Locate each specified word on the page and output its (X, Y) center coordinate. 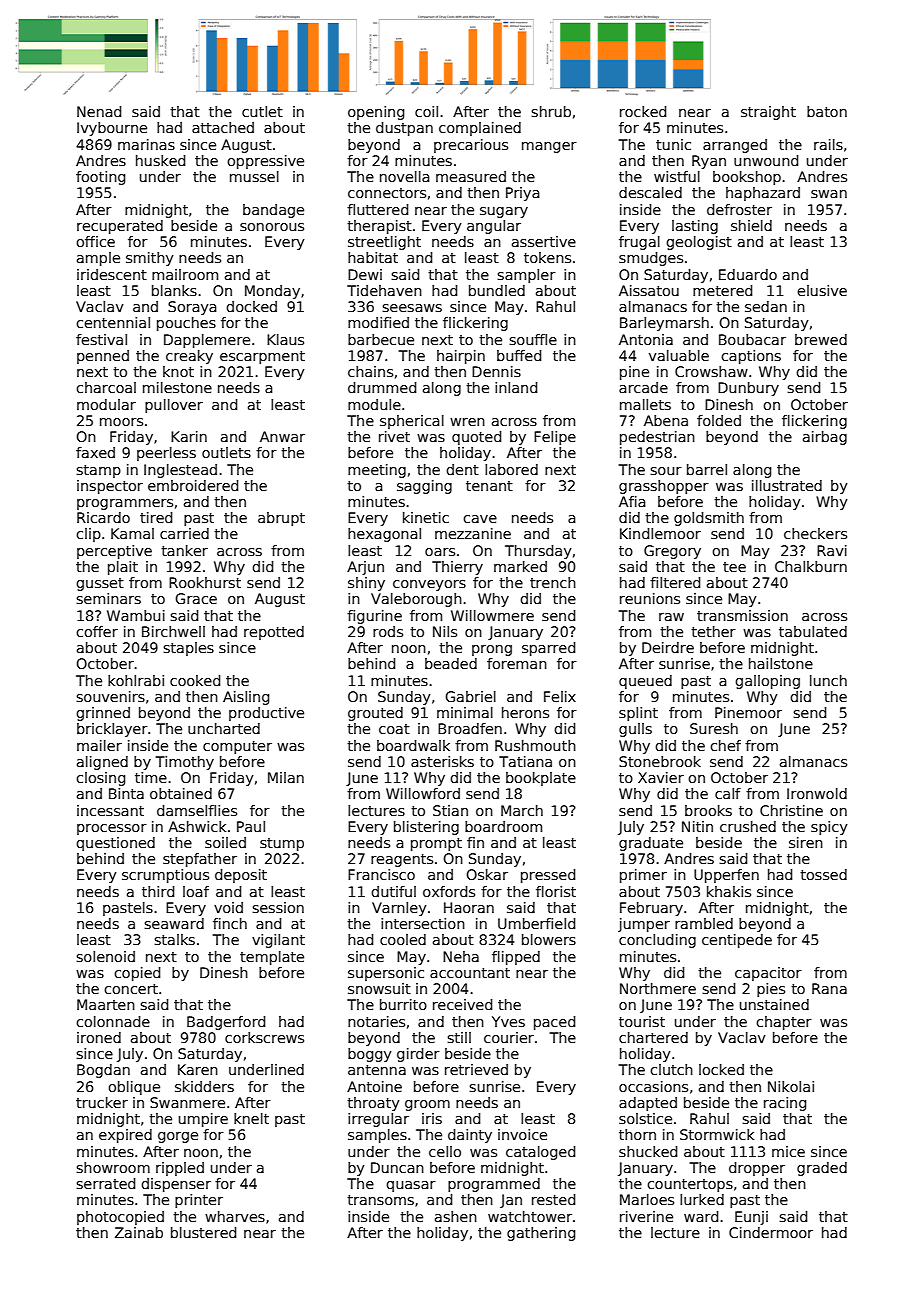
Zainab (139, 1232)
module (374, 404)
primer (643, 876)
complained (480, 129)
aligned (102, 763)
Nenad (99, 111)
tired (156, 517)
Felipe (555, 438)
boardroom (503, 826)
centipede (737, 941)
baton (827, 111)
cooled (403, 939)
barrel (707, 469)
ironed (99, 1037)
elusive (822, 290)
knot (178, 371)
